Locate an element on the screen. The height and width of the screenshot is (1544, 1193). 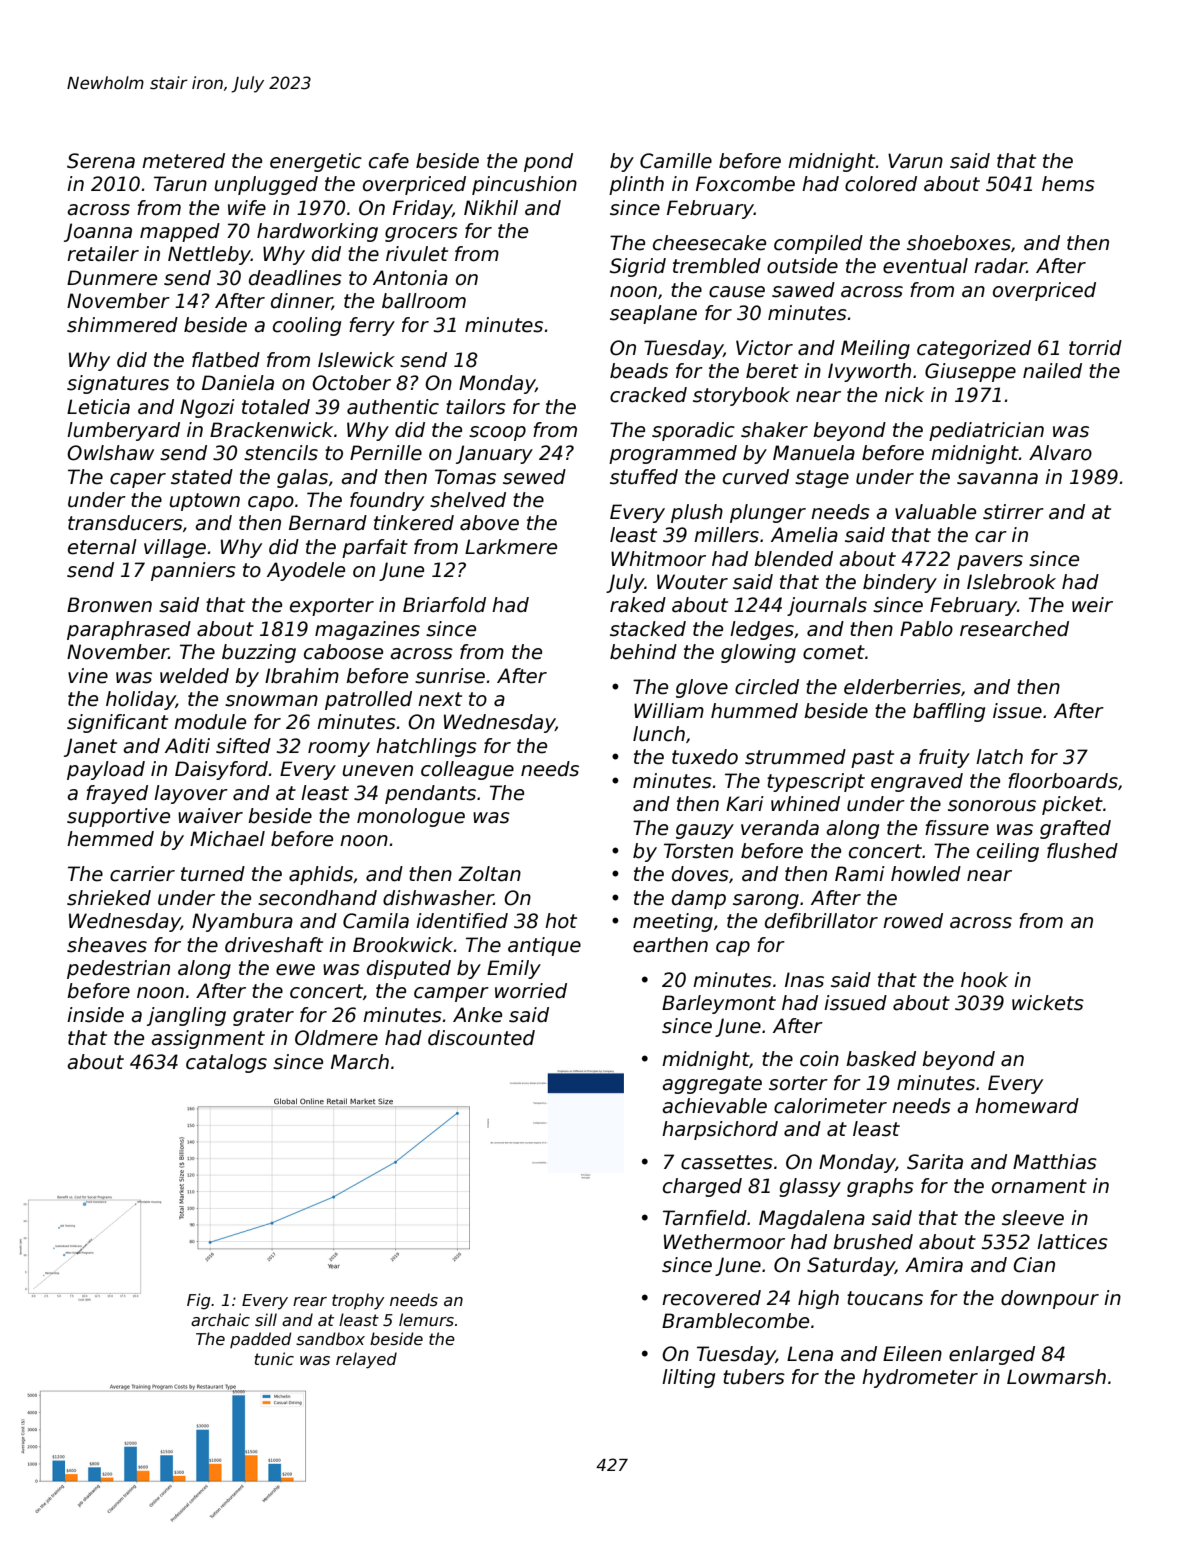
colleague is located at coordinates (467, 770).
